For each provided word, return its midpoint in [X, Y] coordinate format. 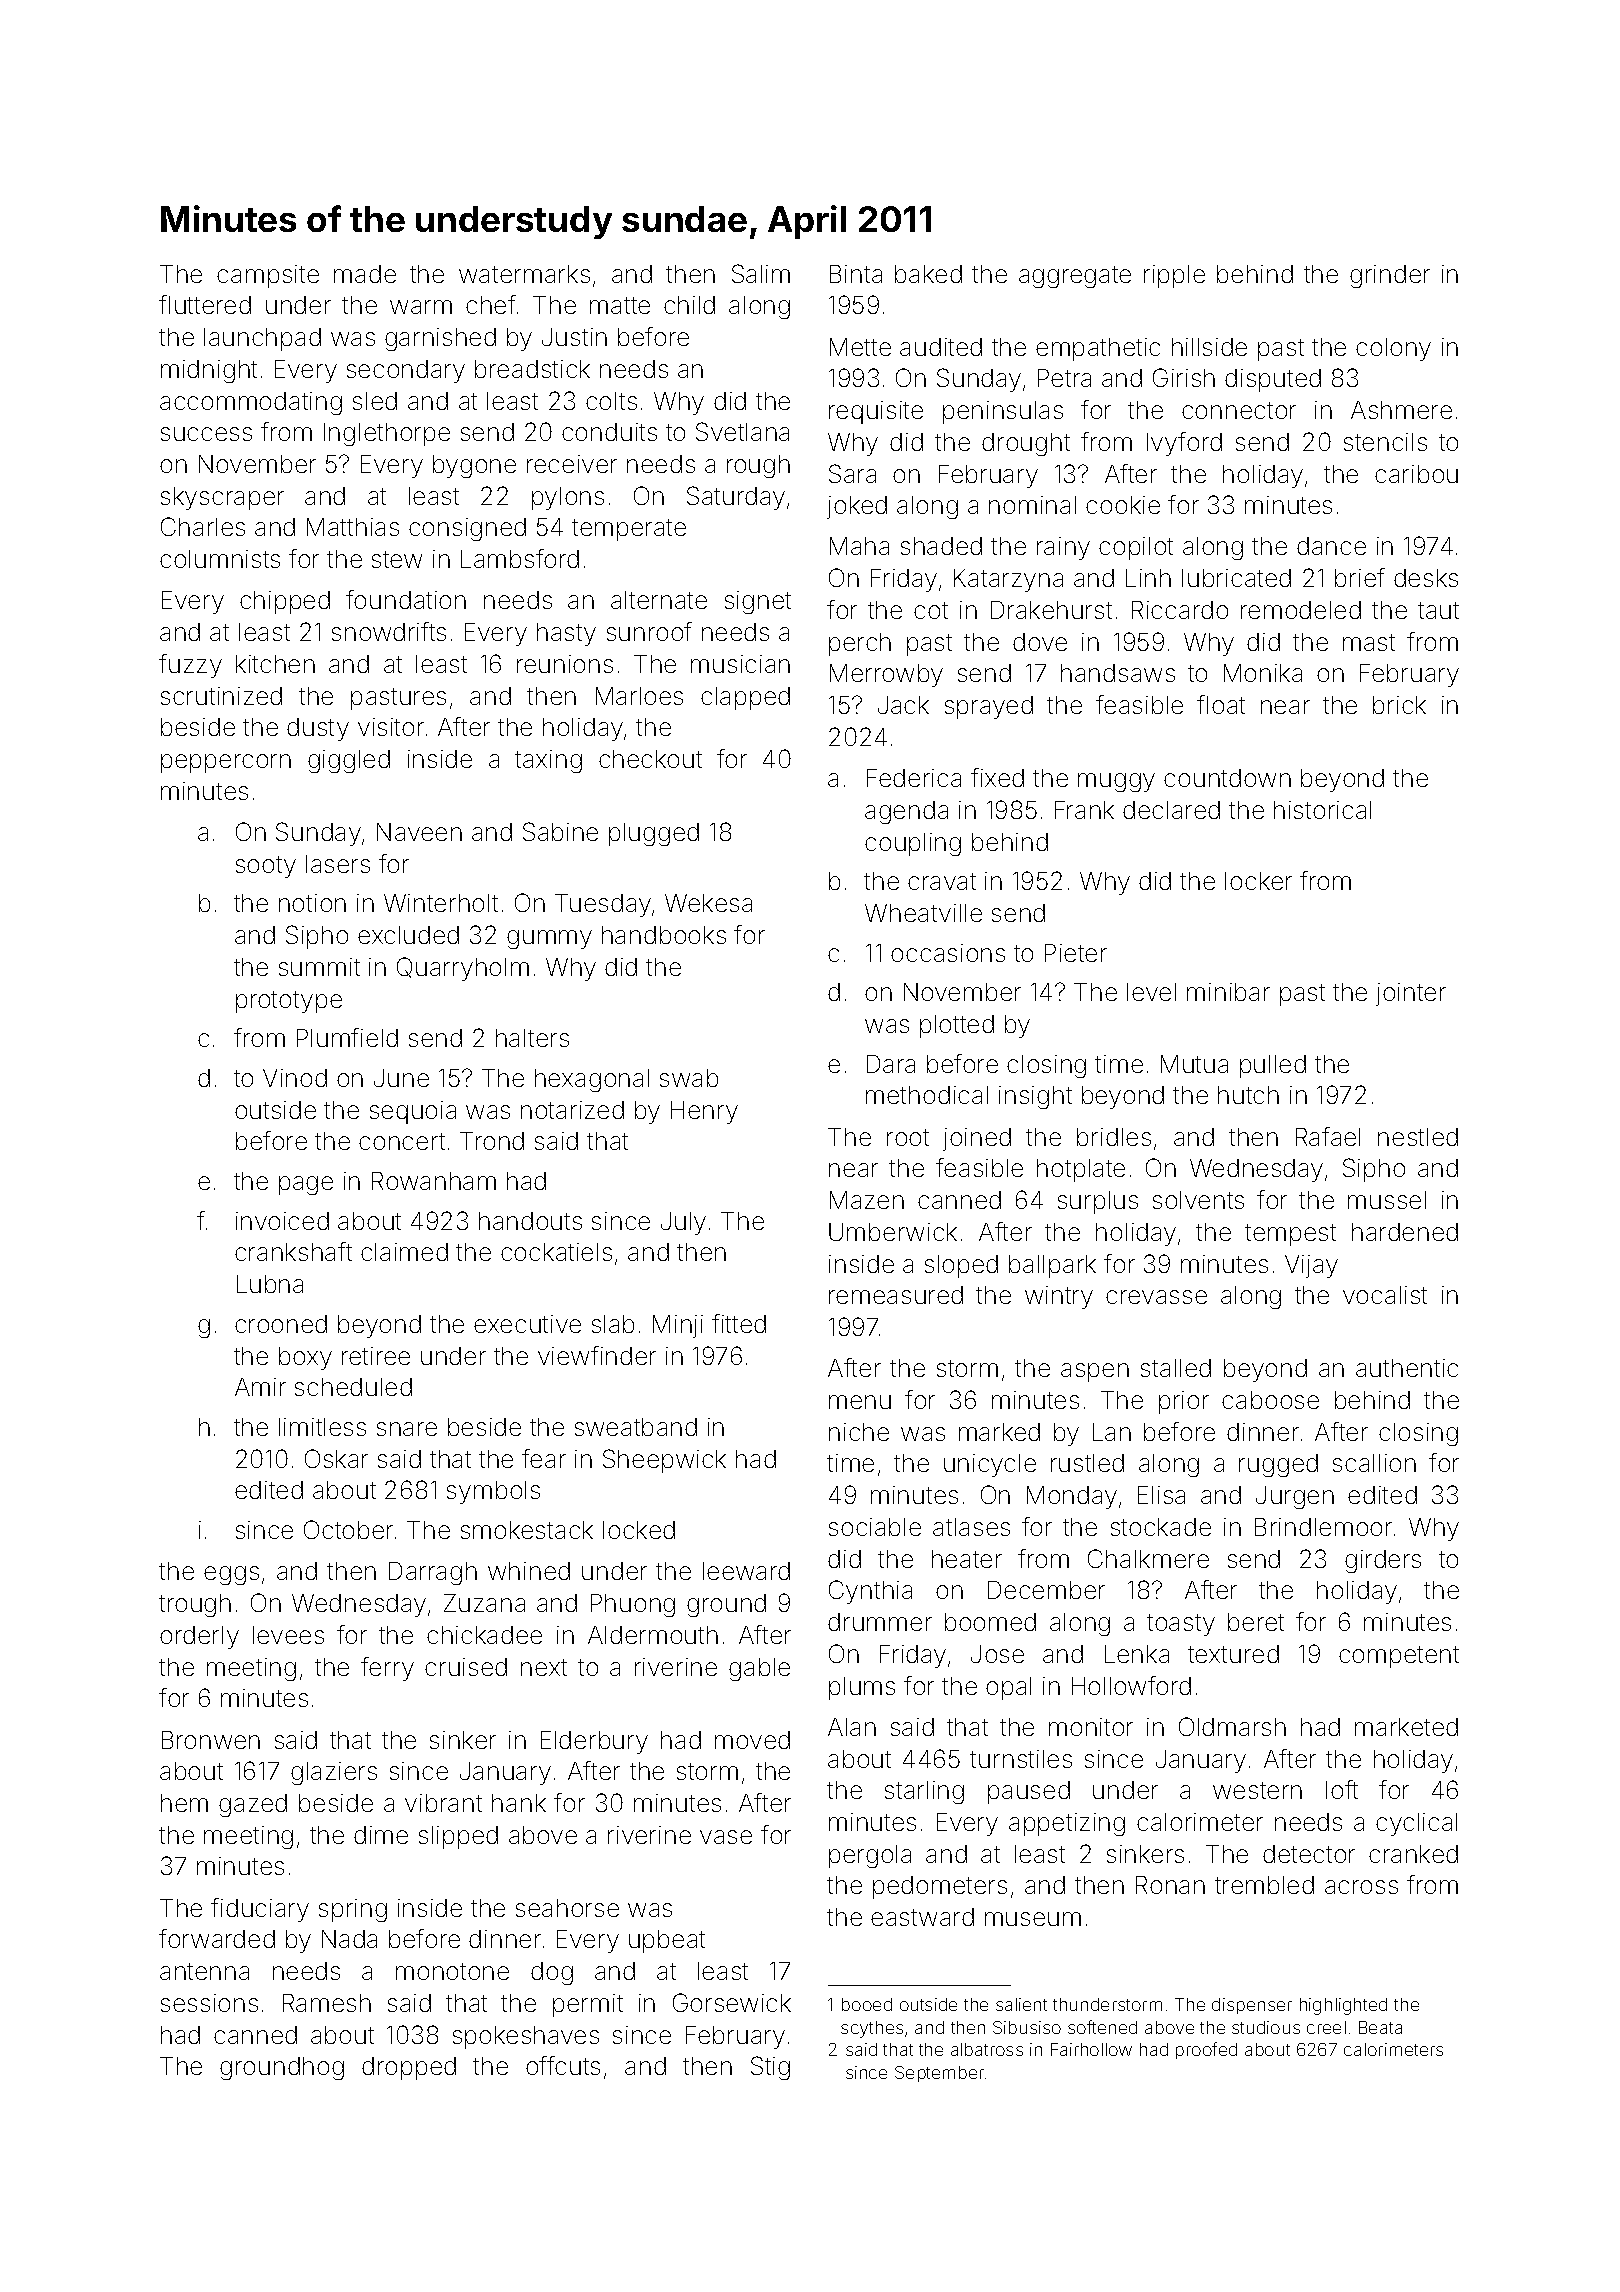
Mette [860, 347]
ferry [387, 1669]
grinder [1390, 276]
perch [860, 644]
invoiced [282, 1221]
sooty [266, 867]
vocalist [1385, 1295]
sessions [209, 2003]
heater [967, 1559]
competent [1399, 1657]
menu [860, 1402]
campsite [268, 276]
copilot [1136, 548]
